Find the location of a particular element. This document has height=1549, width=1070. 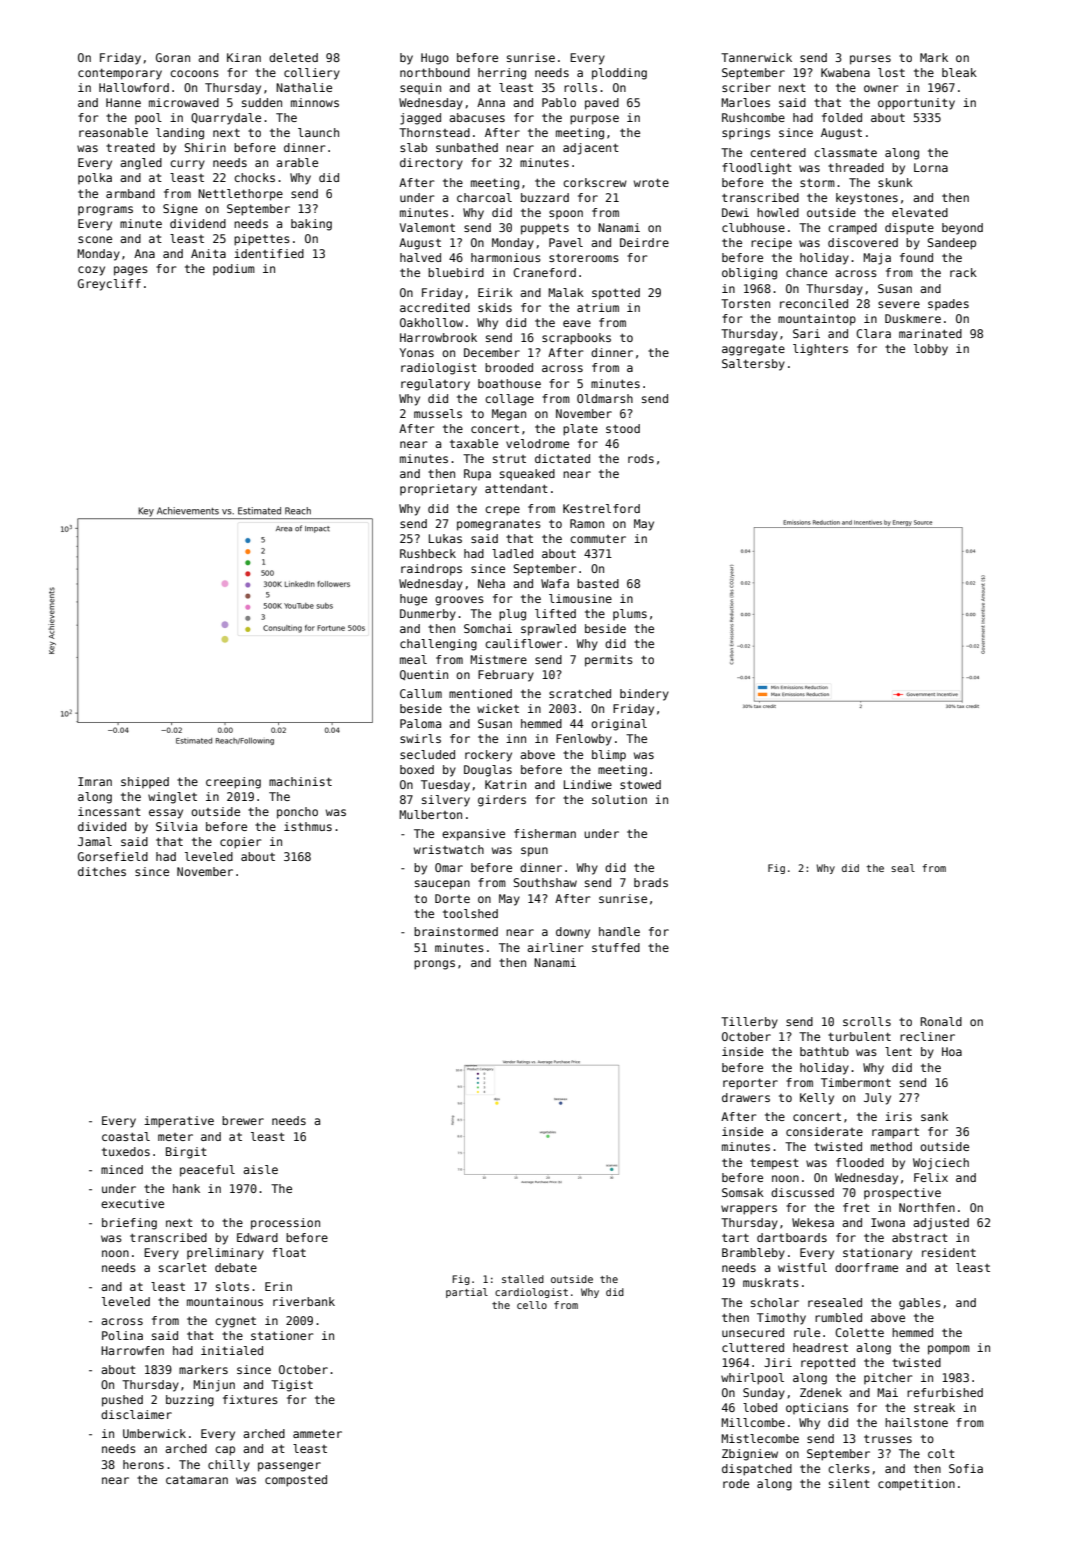

Ronald is located at coordinates (941, 1021).
